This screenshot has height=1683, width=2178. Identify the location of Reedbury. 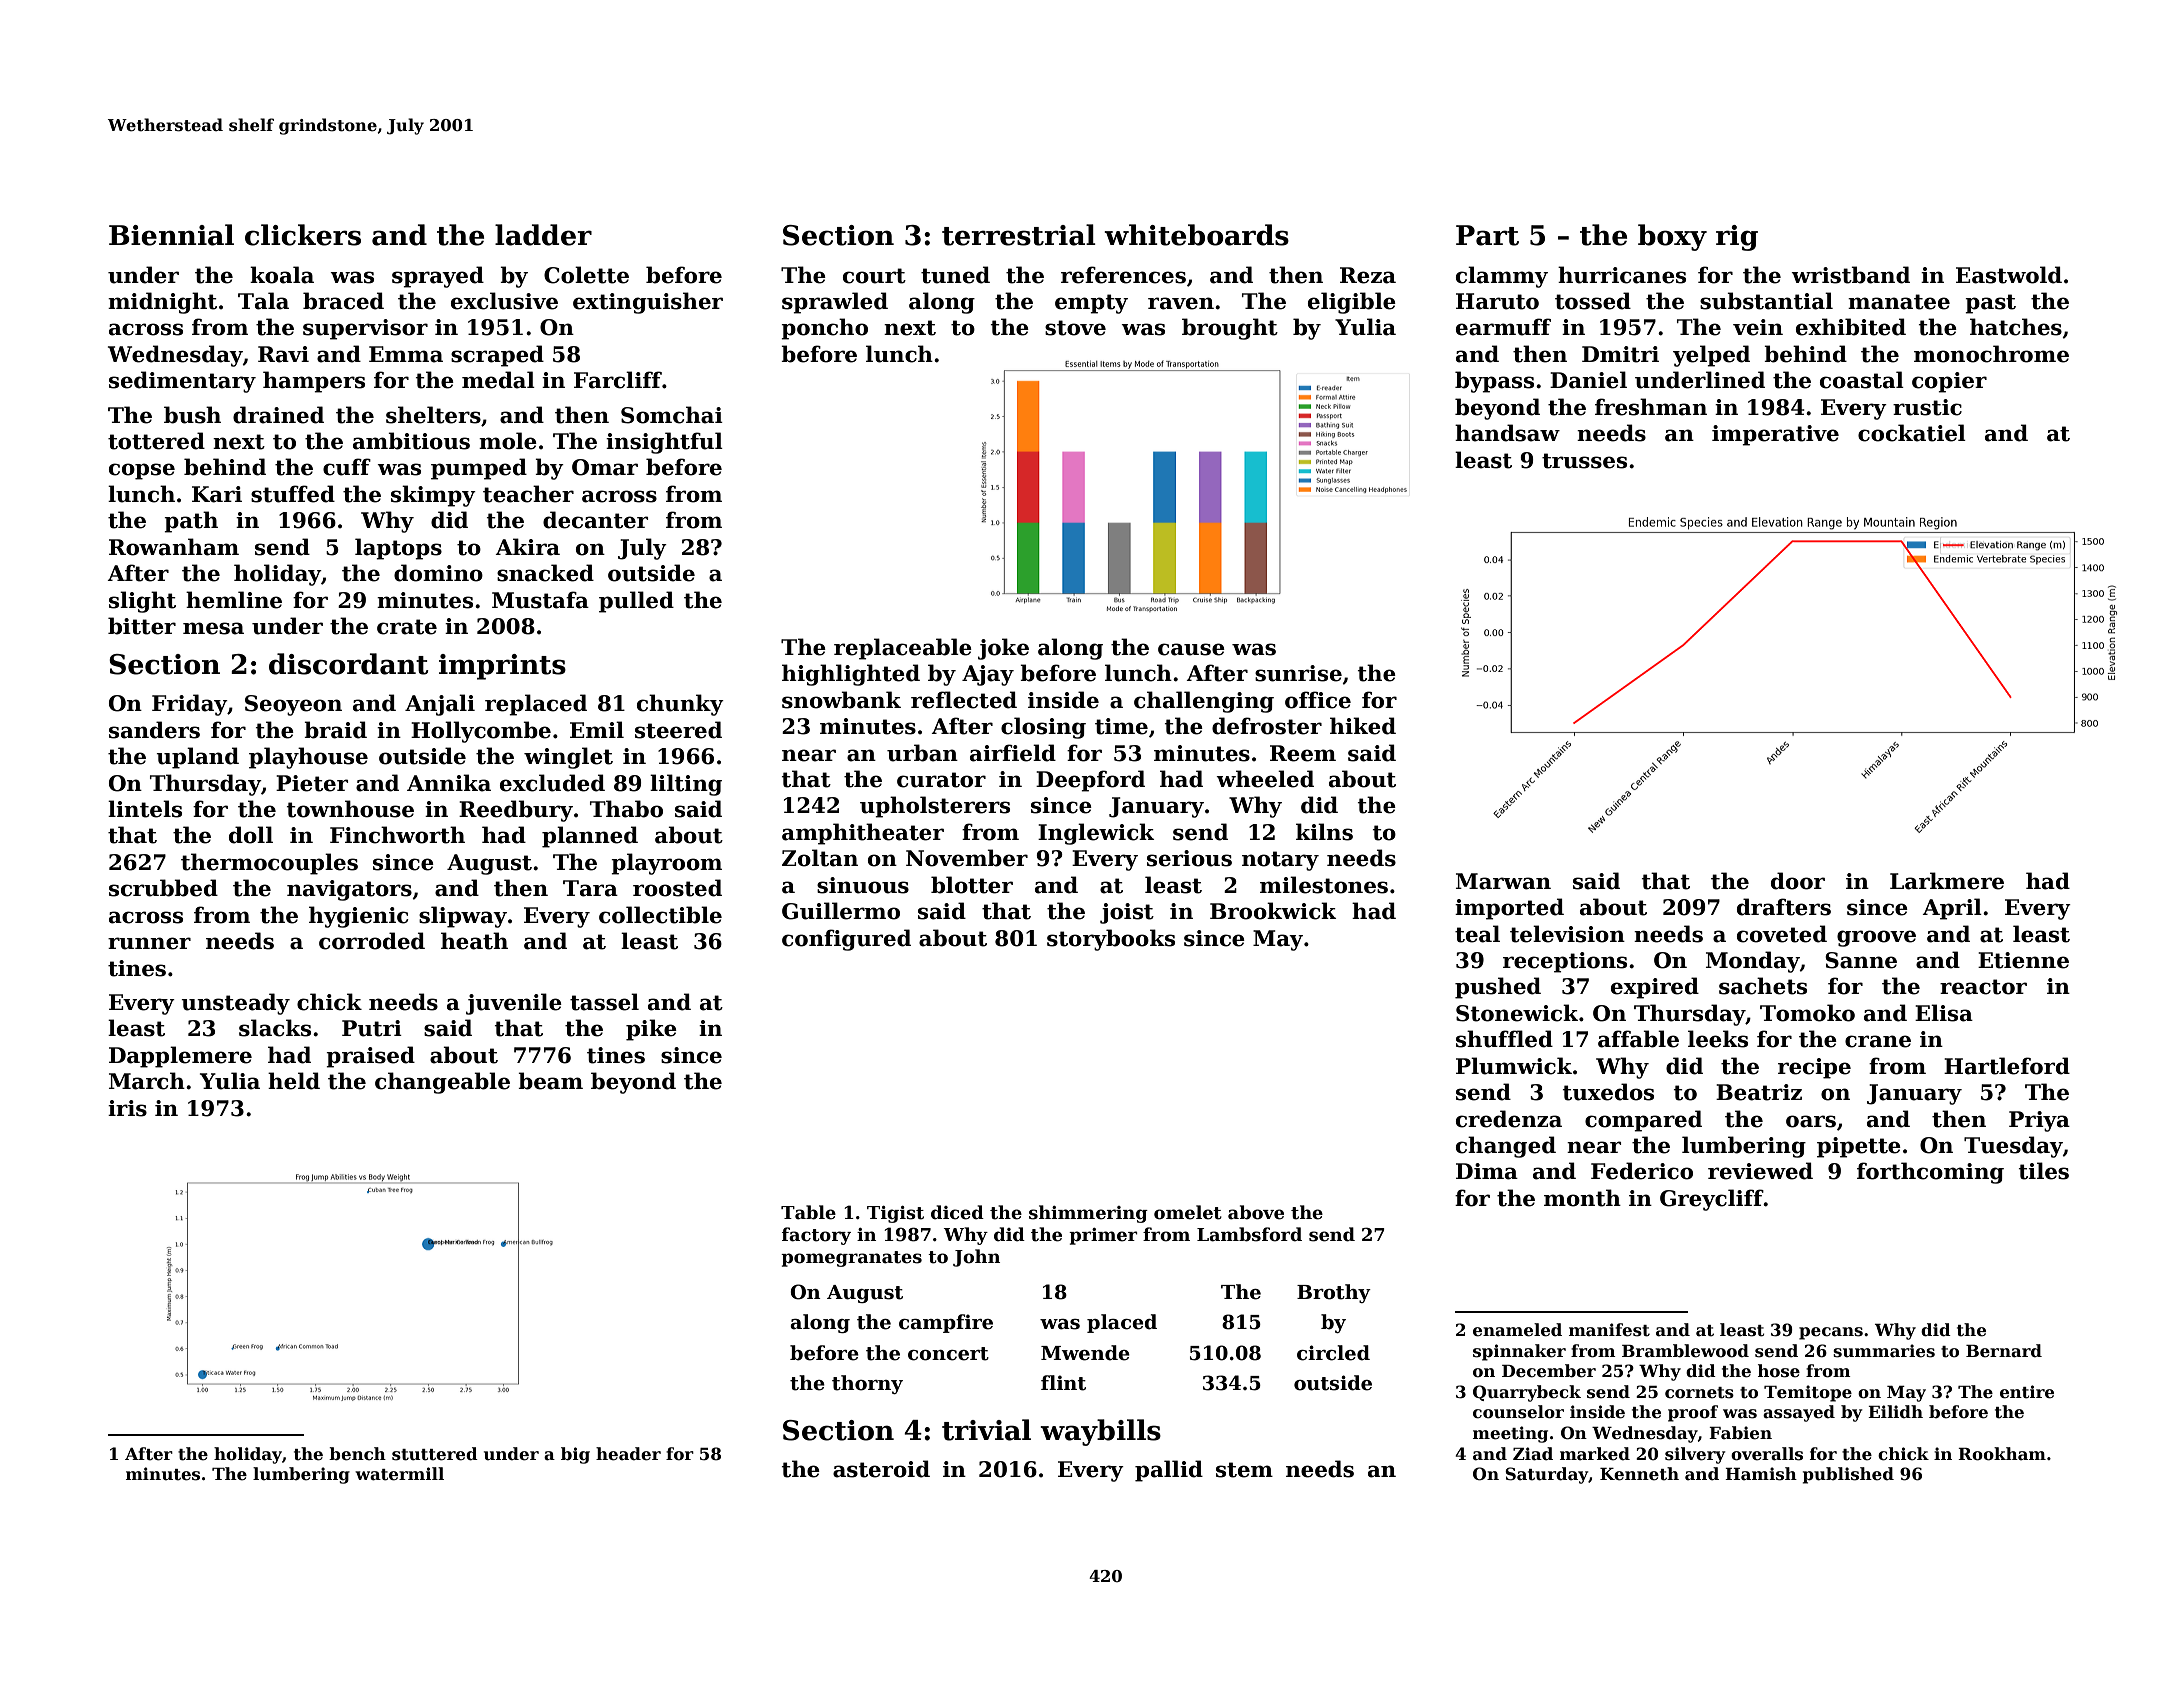
(516, 811).
